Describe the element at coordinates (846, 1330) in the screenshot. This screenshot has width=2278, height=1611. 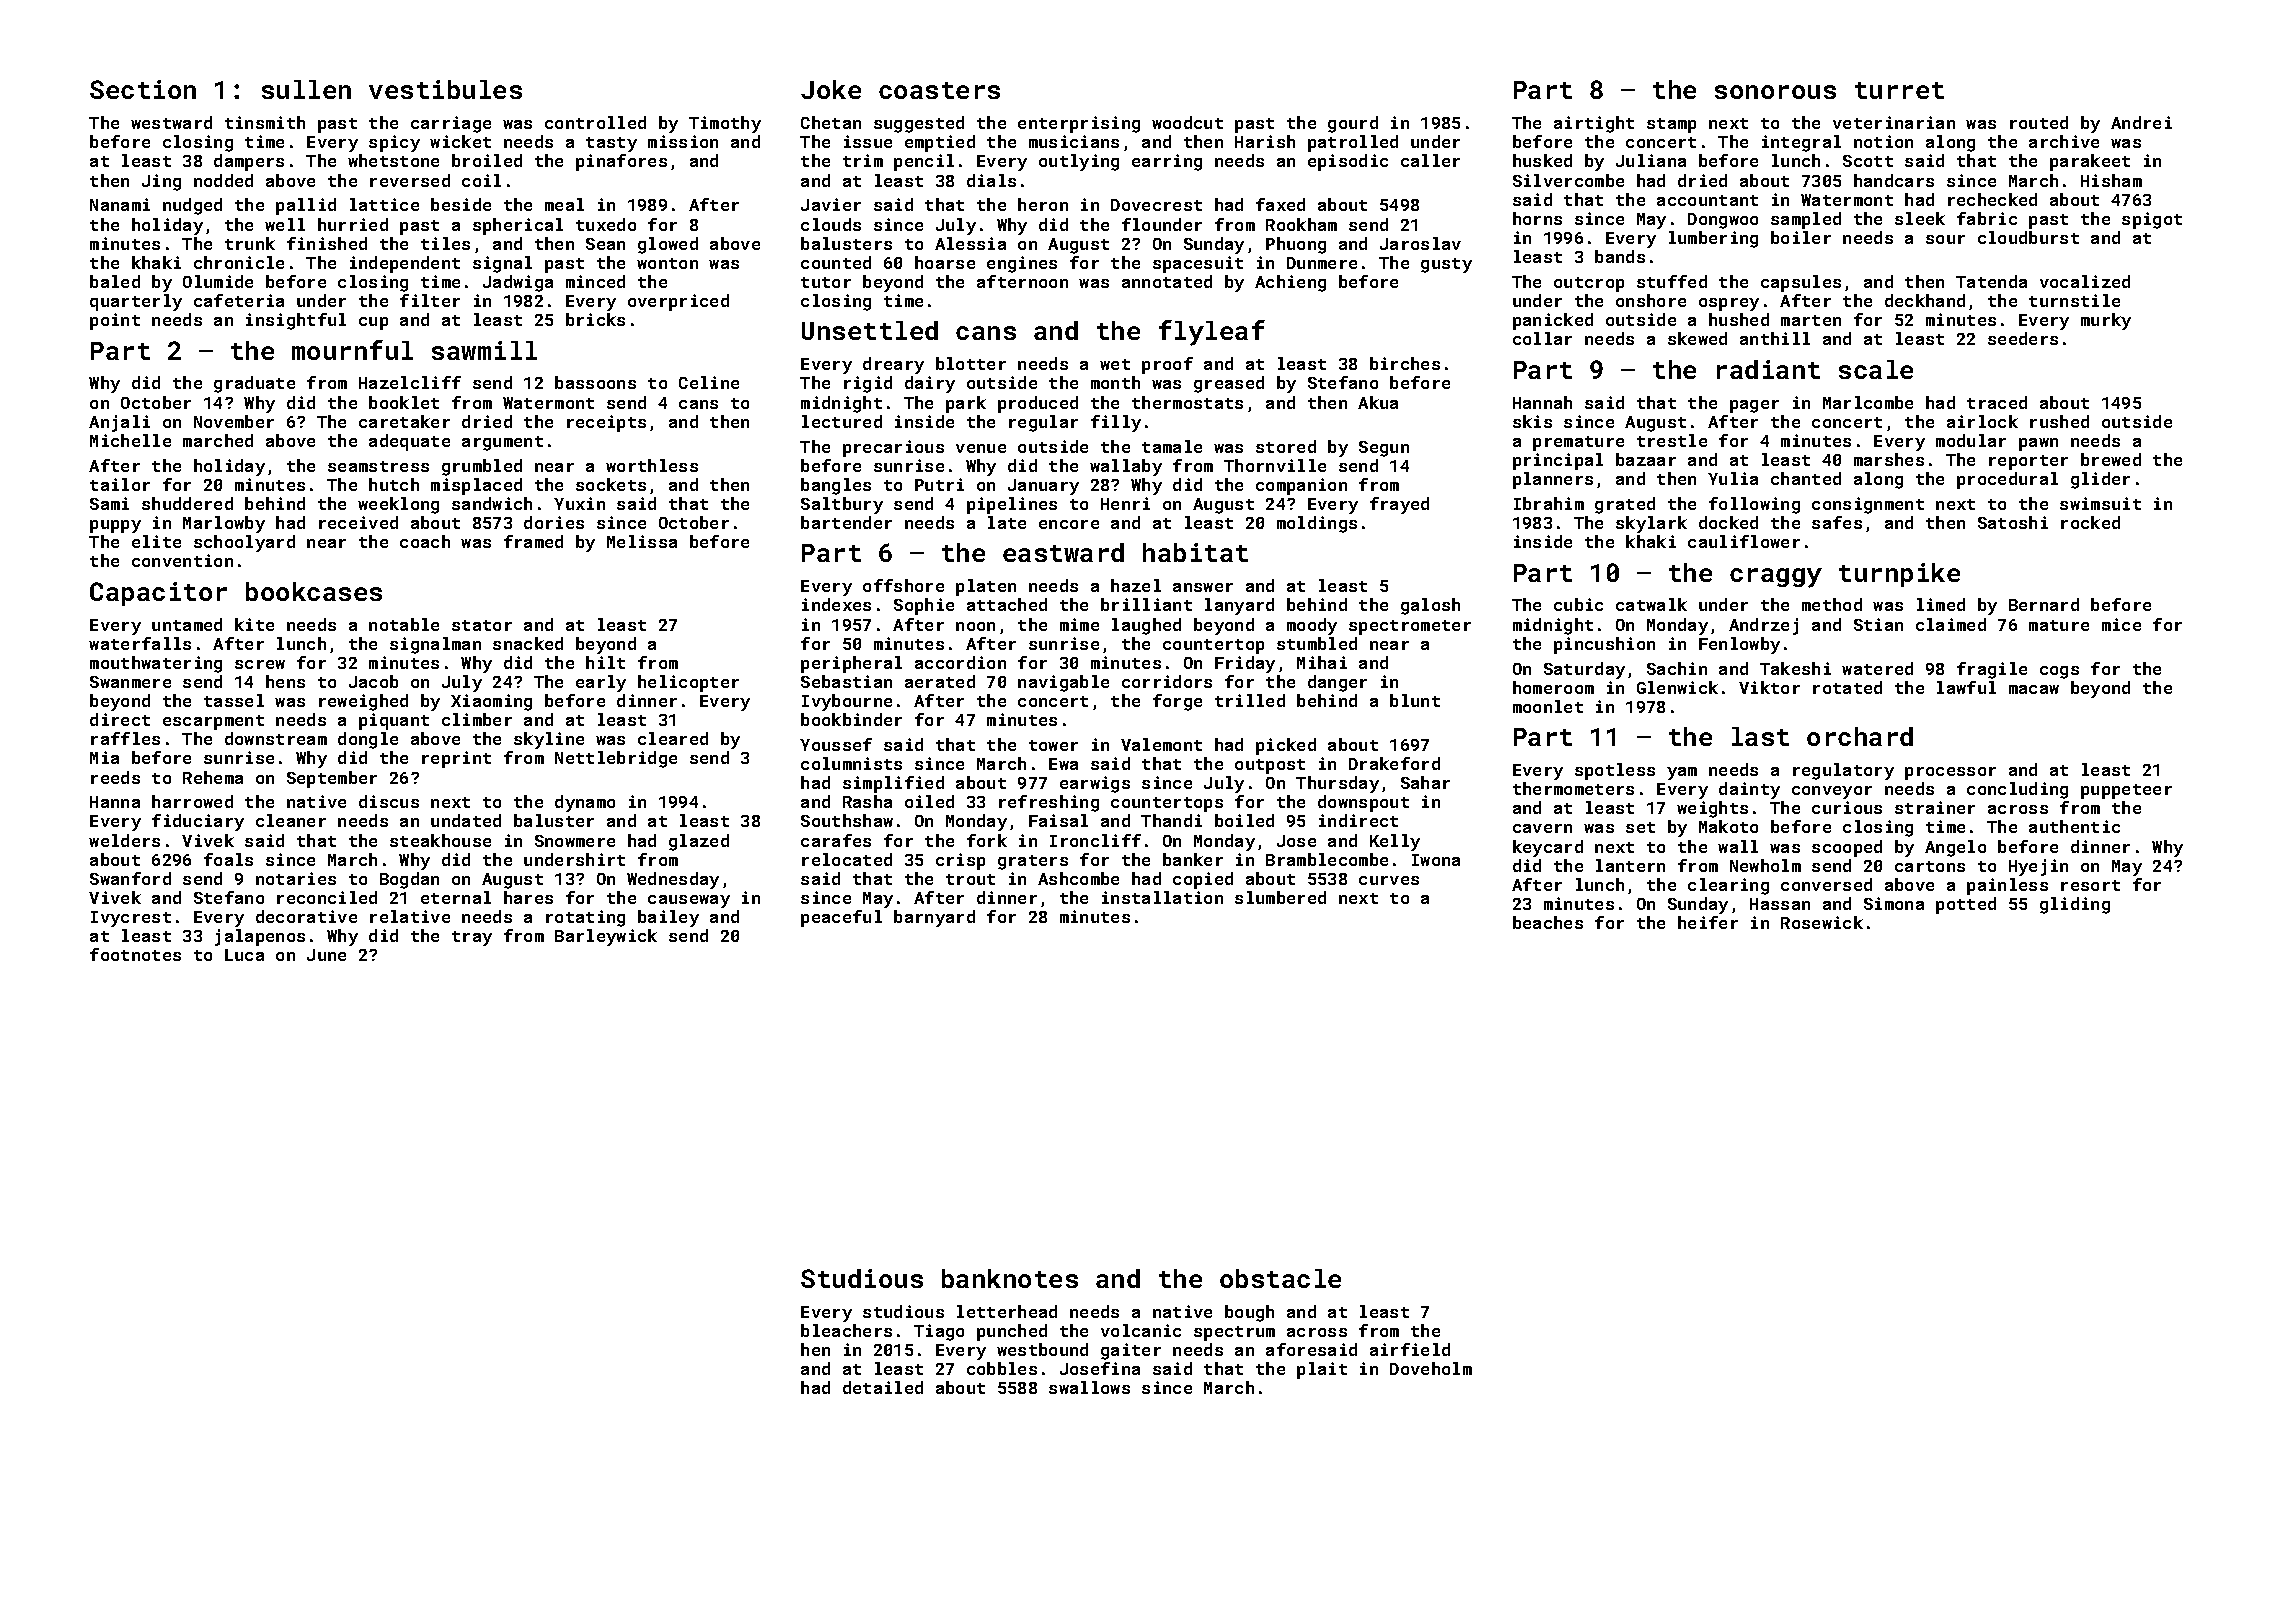
I see `bleachers` at that location.
